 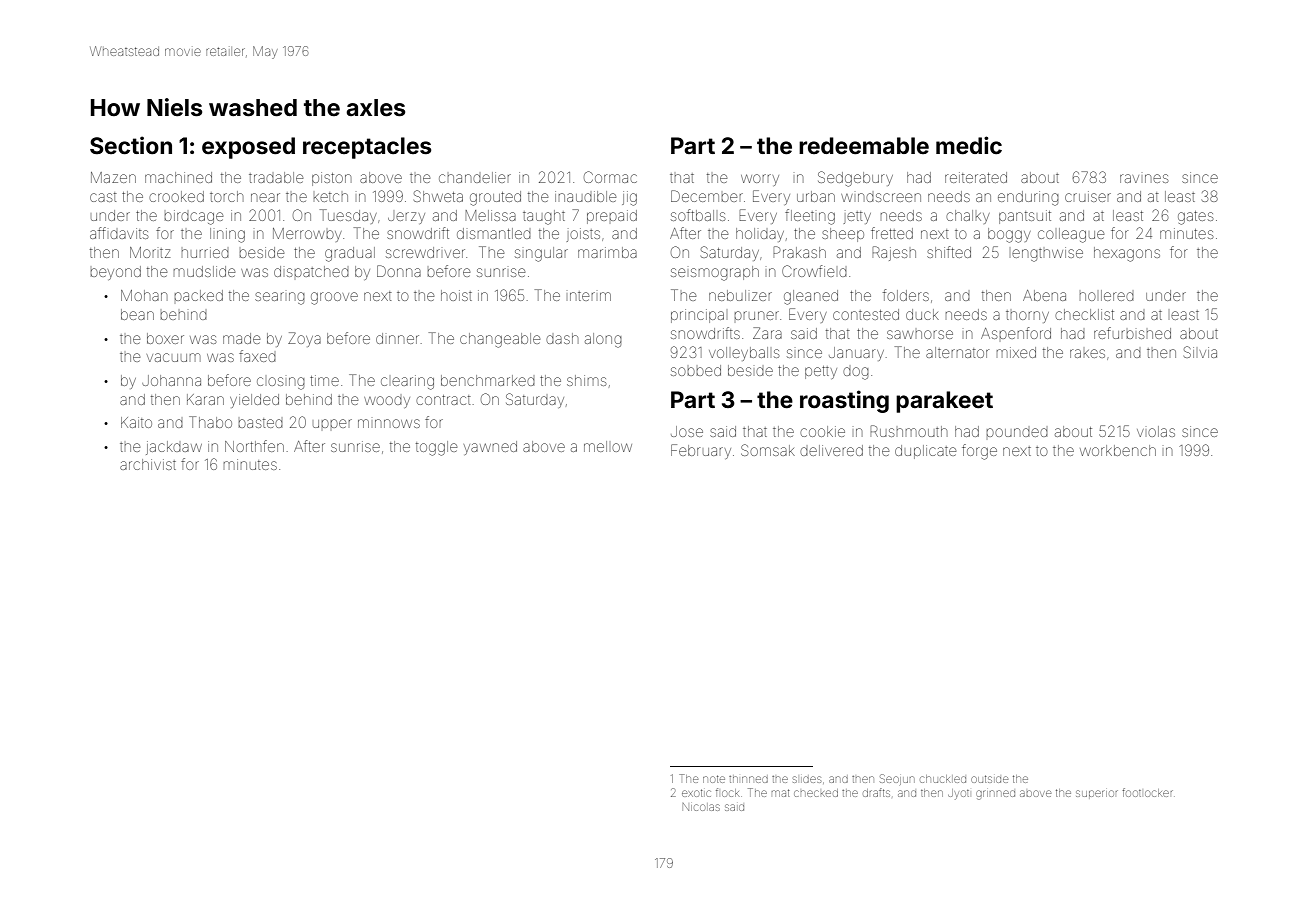 What do you see at coordinates (979, 452) in the screenshot?
I see `forge` at bounding box center [979, 452].
